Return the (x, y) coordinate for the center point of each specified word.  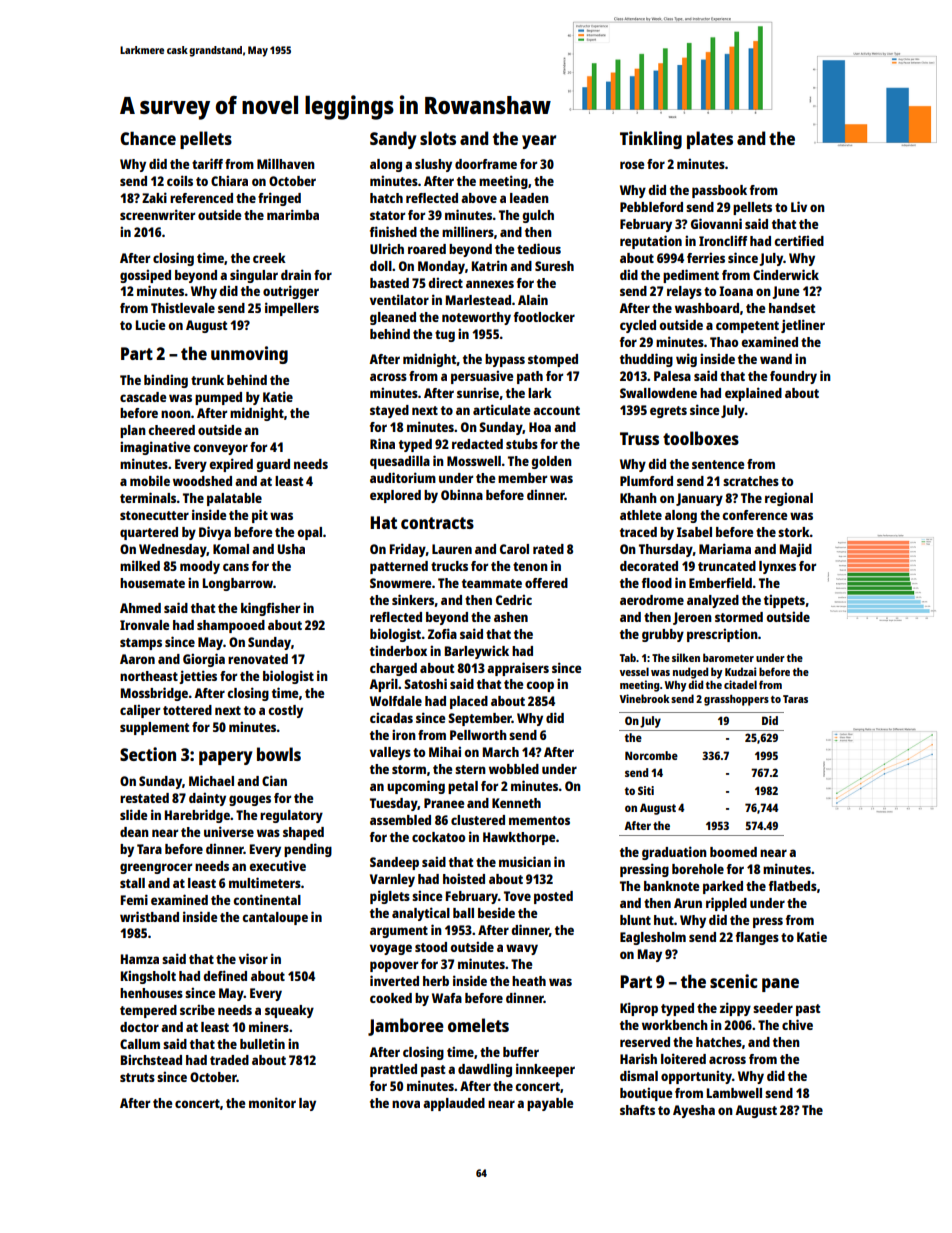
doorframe (486, 164)
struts (137, 1077)
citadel (740, 684)
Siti (646, 790)
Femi (134, 899)
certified (799, 240)
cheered (171, 430)
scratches (751, 481)
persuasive (482, 377)
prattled (393, 1070)
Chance (148, 138)
